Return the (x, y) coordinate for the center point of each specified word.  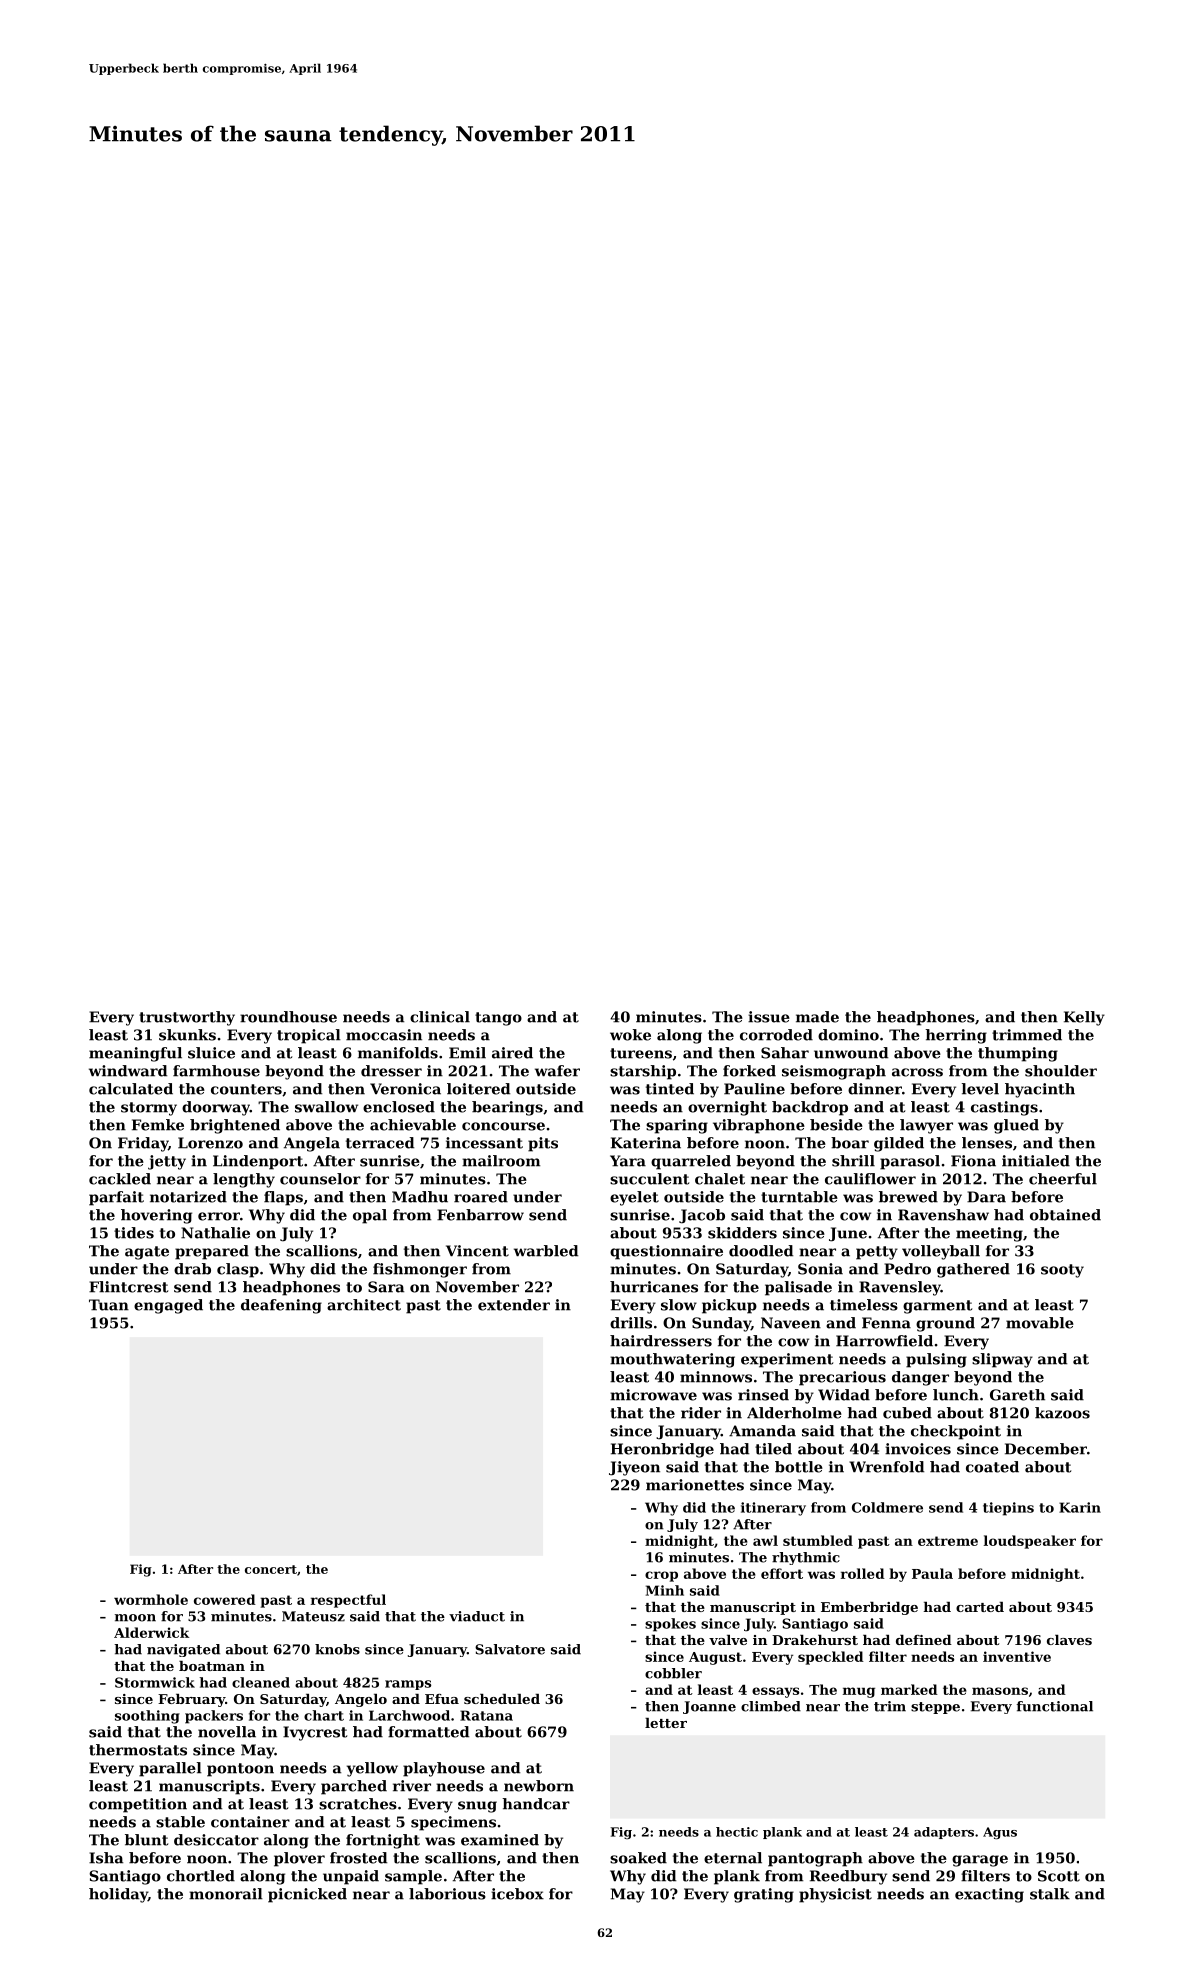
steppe (935, 1708)
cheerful (1063, 1179)
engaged (168, 1306)
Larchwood (409, 1715)
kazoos (1062, 1413)
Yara (628, 1161)
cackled (120, 1179)
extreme (948, 1541)
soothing (147, 1717)
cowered (225, 1599)
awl (765, 1540)
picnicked (307, 1895)
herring (956, 1036)
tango (498, 1019)
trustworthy (187, 1018)
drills (631, 1323)
